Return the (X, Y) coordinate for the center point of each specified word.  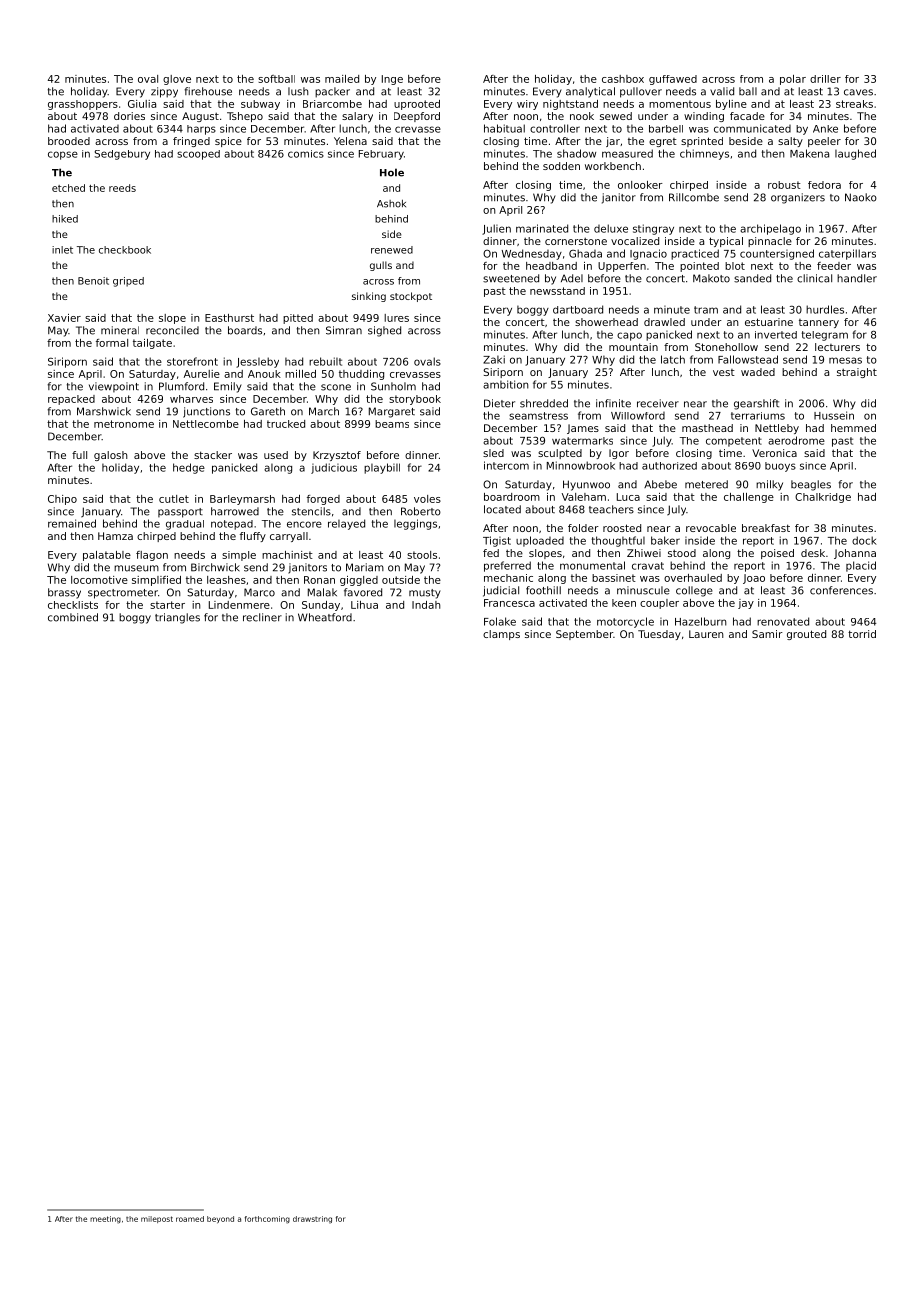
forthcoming (267, 1220)
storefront (192, 361)
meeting (105, 1220)
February (381, 155)
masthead (707, 428)
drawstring (312, 1220)
